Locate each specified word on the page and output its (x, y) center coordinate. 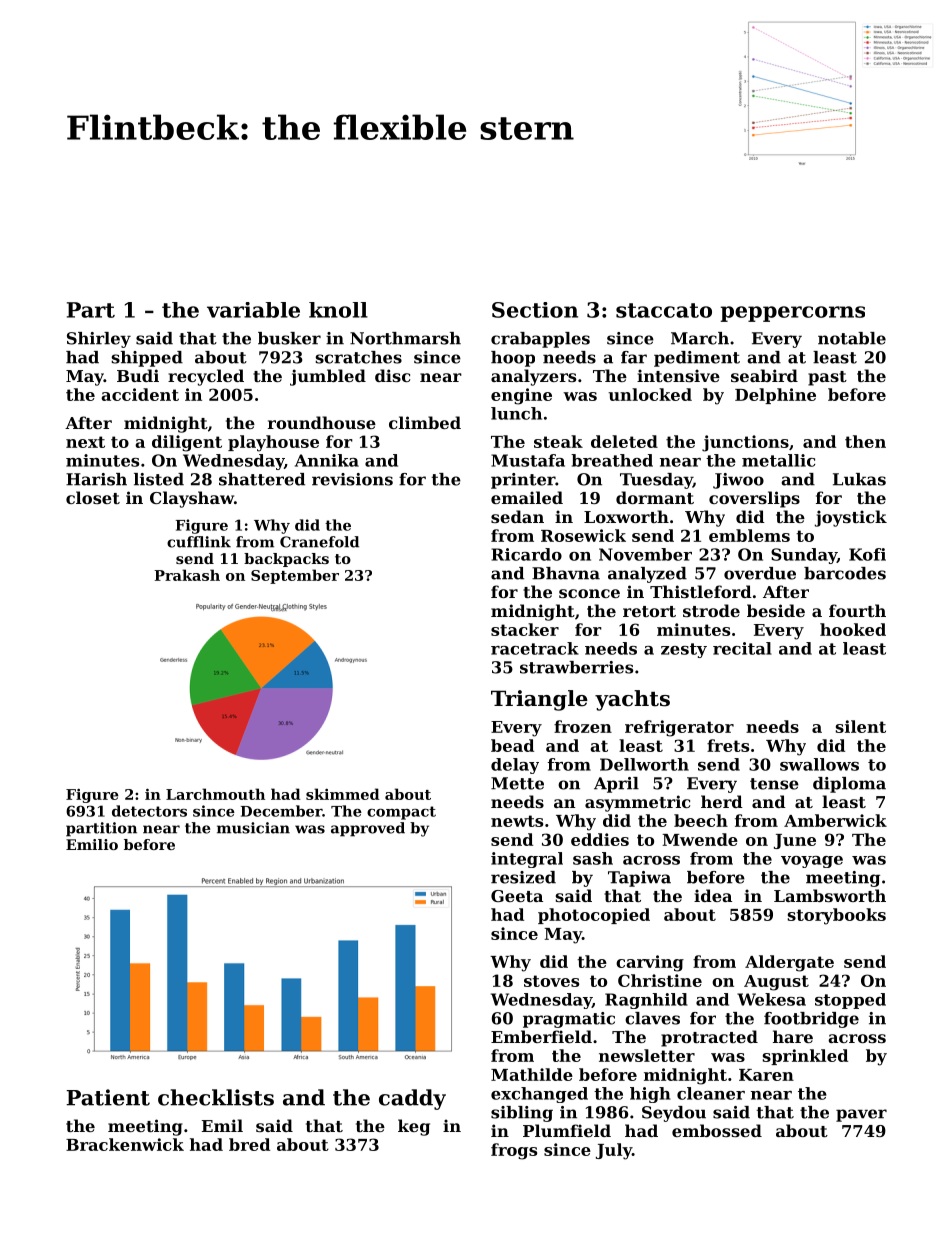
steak (558, 441)
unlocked (650, 394)
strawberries (576, 667)
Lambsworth (830, 895)
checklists (216, 1097)
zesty (684, 650)
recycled (206, 377)
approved (368, 829)
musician (253, 828)
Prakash (187, 575)
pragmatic (569, 1020)
